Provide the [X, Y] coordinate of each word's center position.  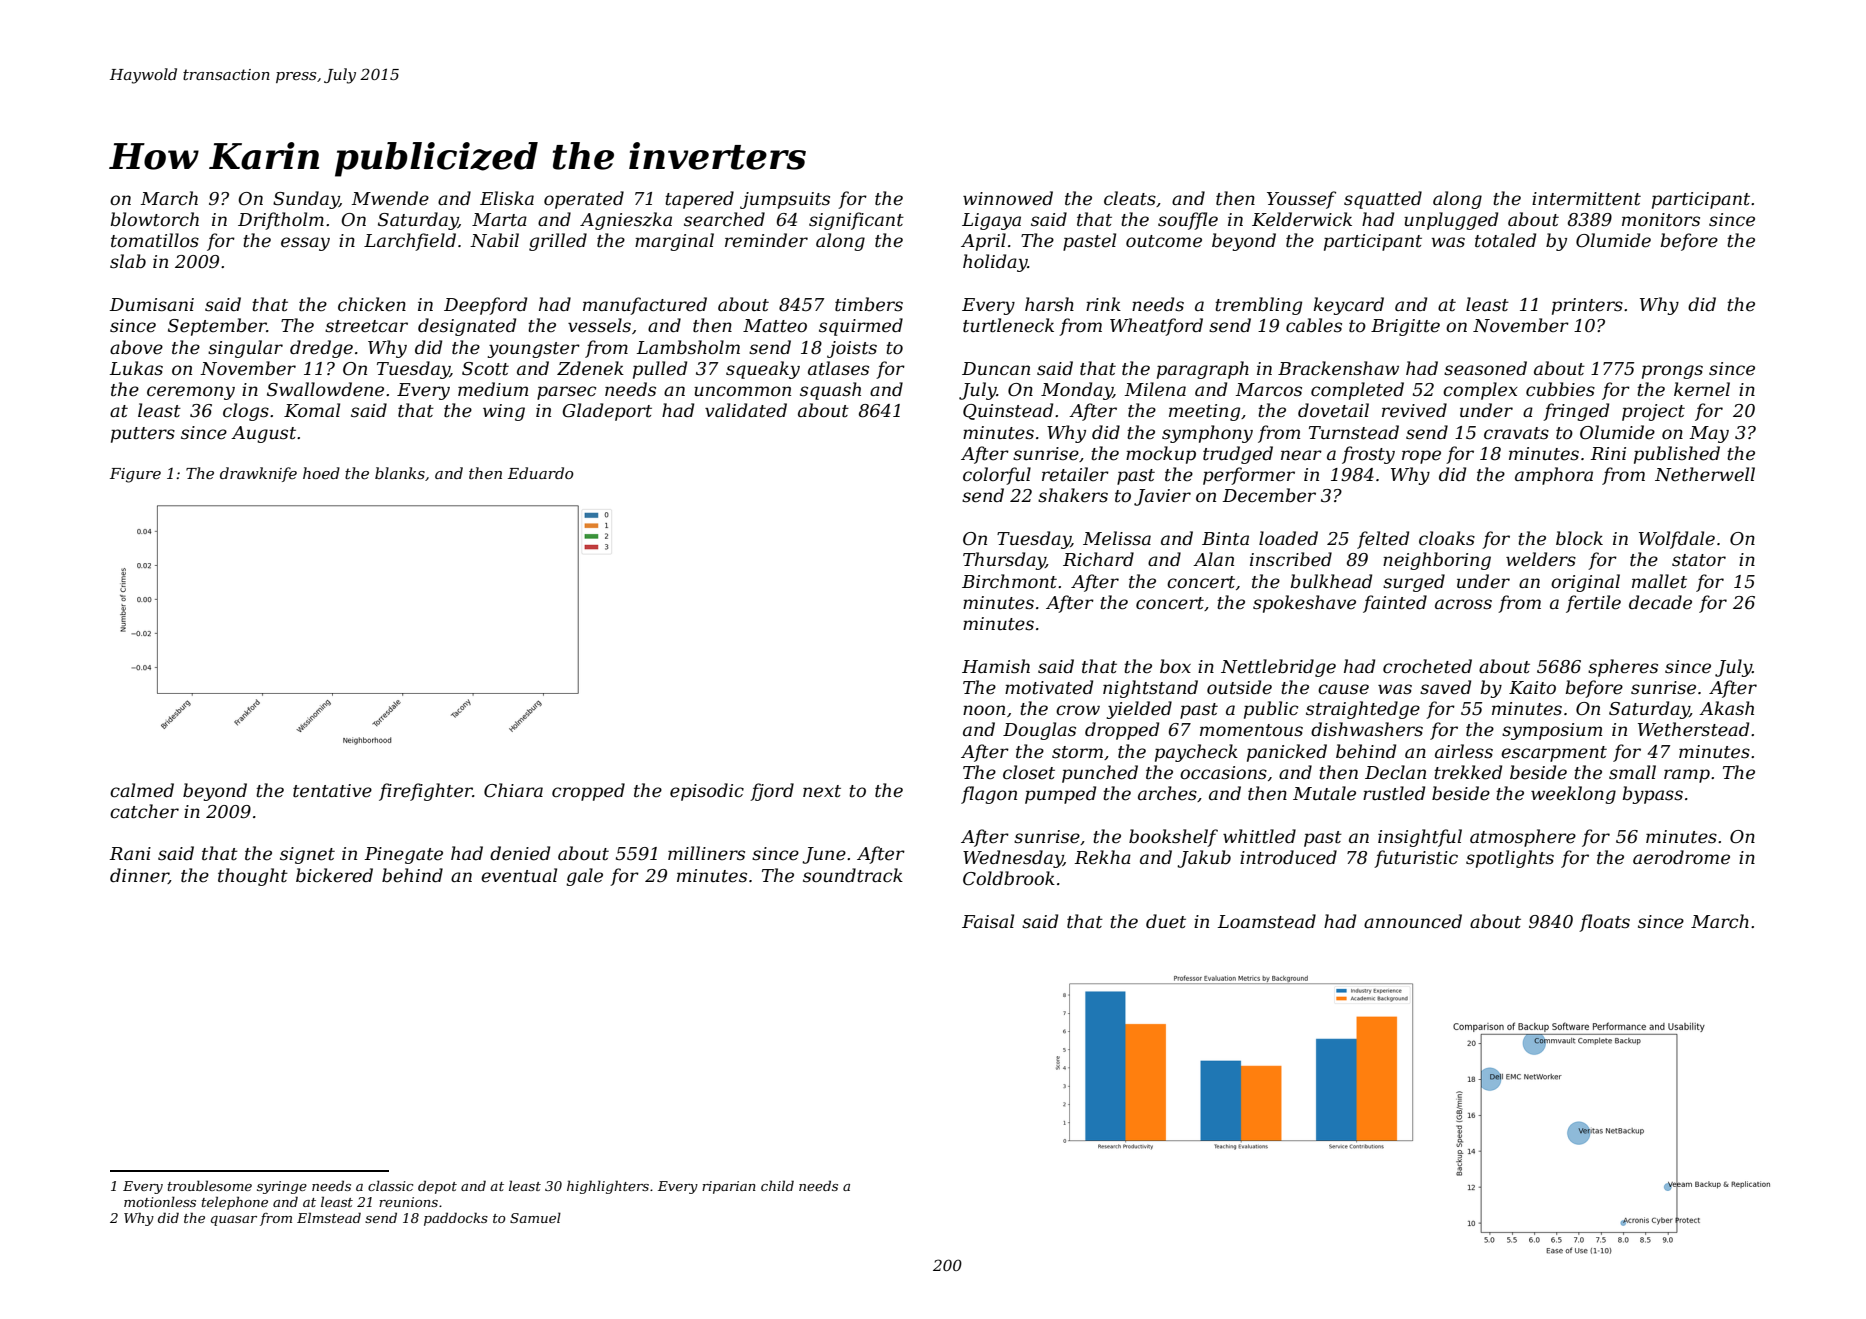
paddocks [456, 1219]
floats [1604, 923]
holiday [995, 263]
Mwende [390, 198]
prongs [1672, 372]
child [777, 1185]
